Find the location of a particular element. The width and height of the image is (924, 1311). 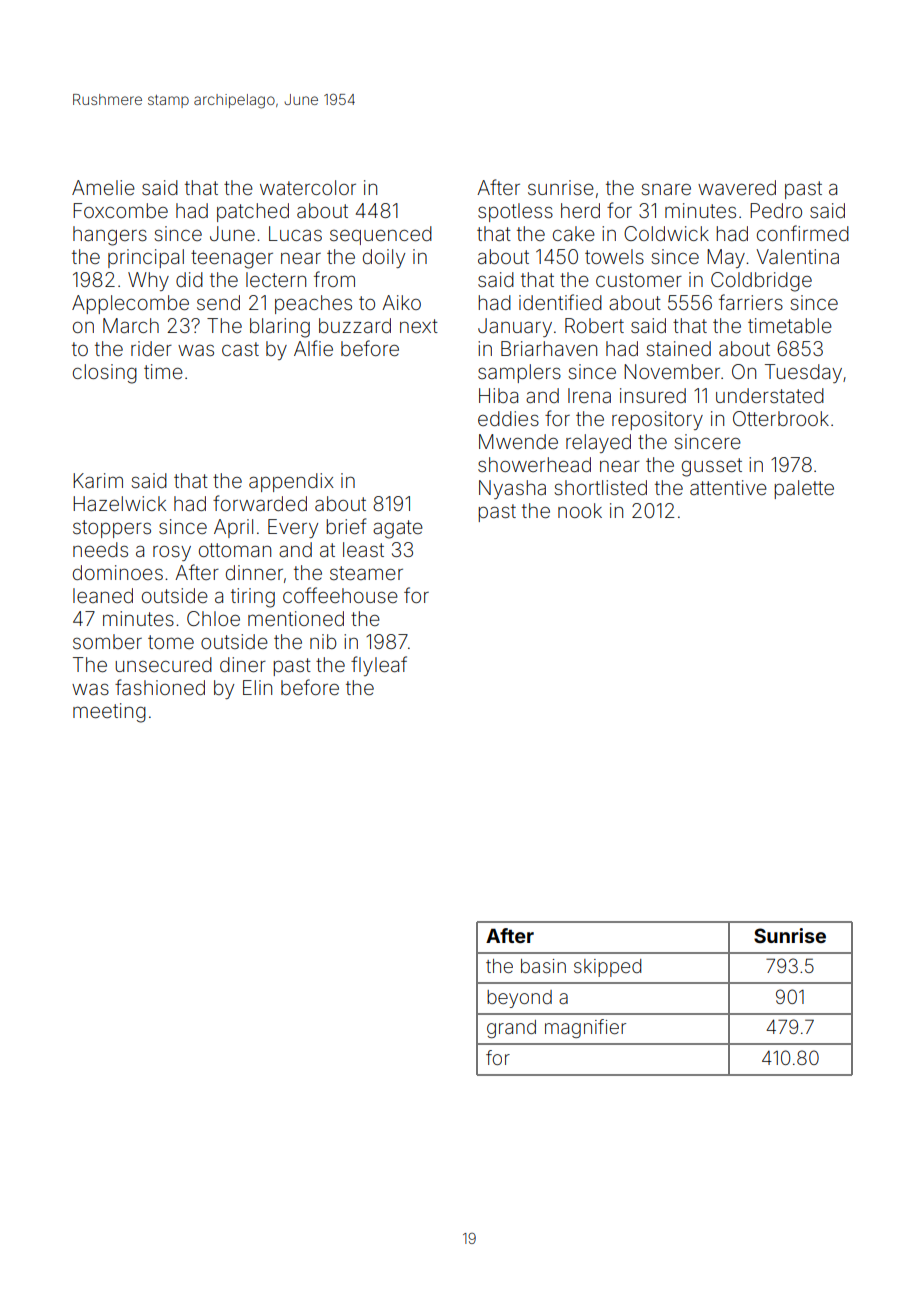

palette is located at coordinates (804, 489).
